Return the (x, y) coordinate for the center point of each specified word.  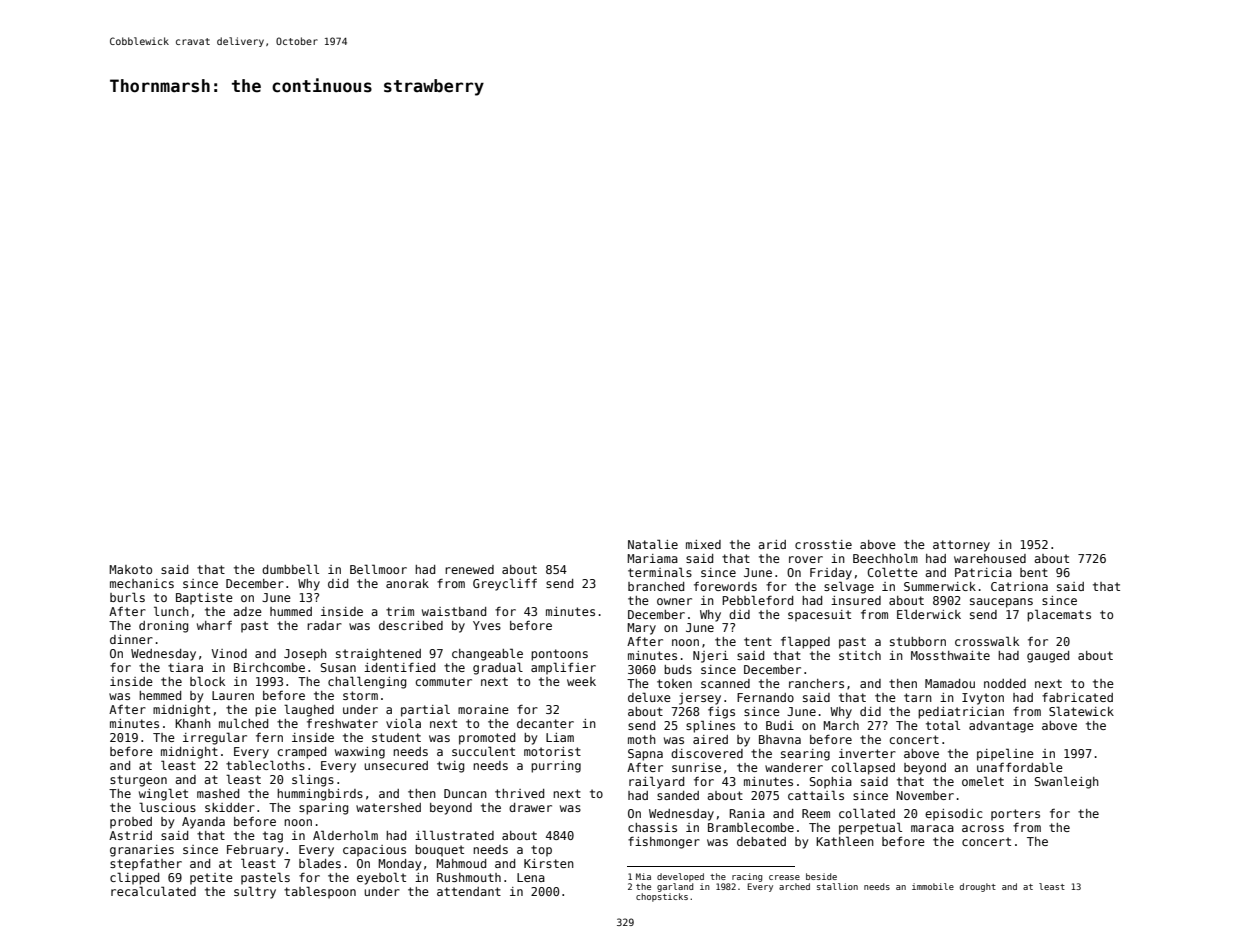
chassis (652, 827)
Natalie (653, 544)
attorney (961, 546)
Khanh (193, 723)
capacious (374, 851)
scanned (725, 683)
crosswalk (987, 641)
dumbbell (290, 569)
